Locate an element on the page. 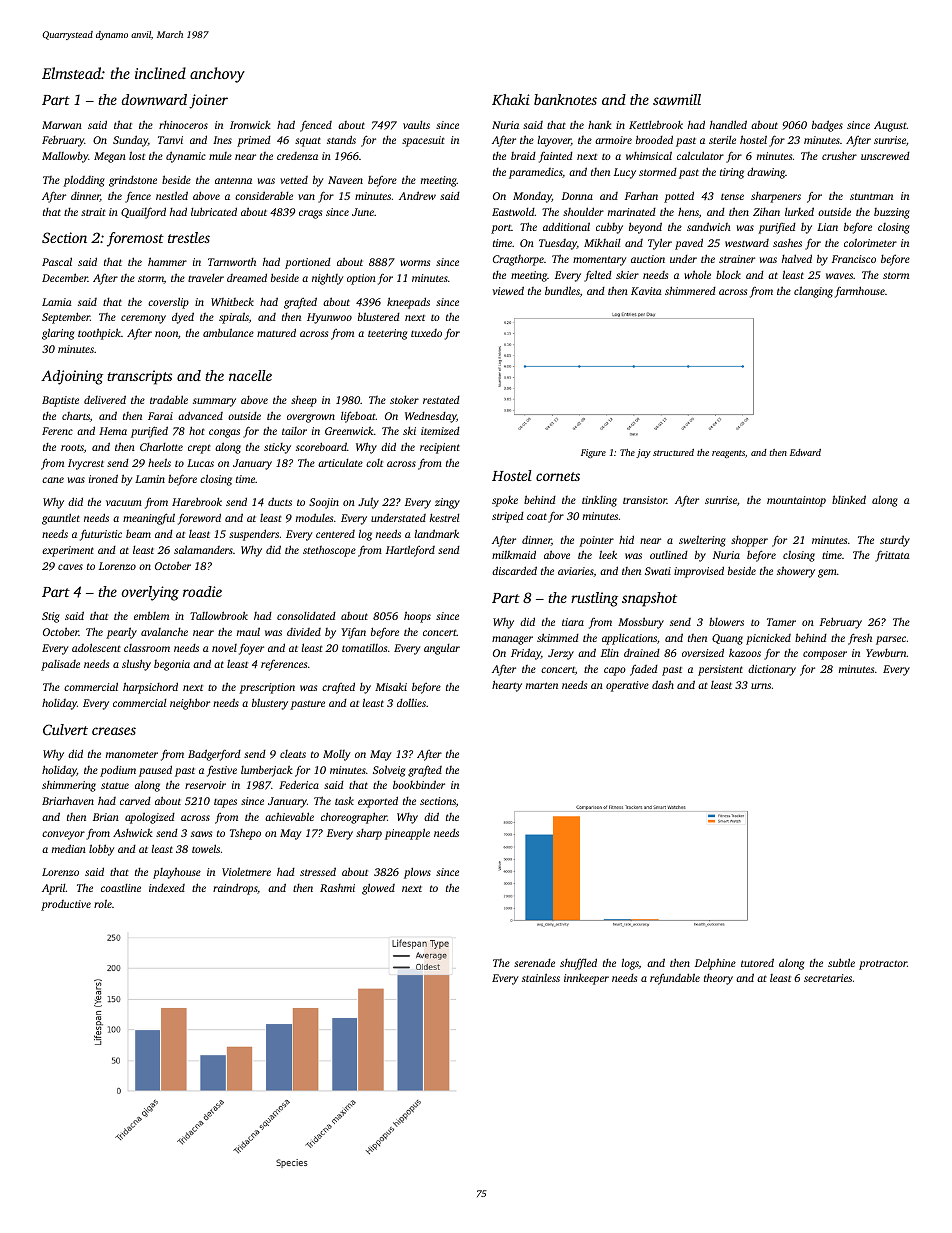 This document has height=1233, width=952. dollies is located at coordinates (411, 702).
